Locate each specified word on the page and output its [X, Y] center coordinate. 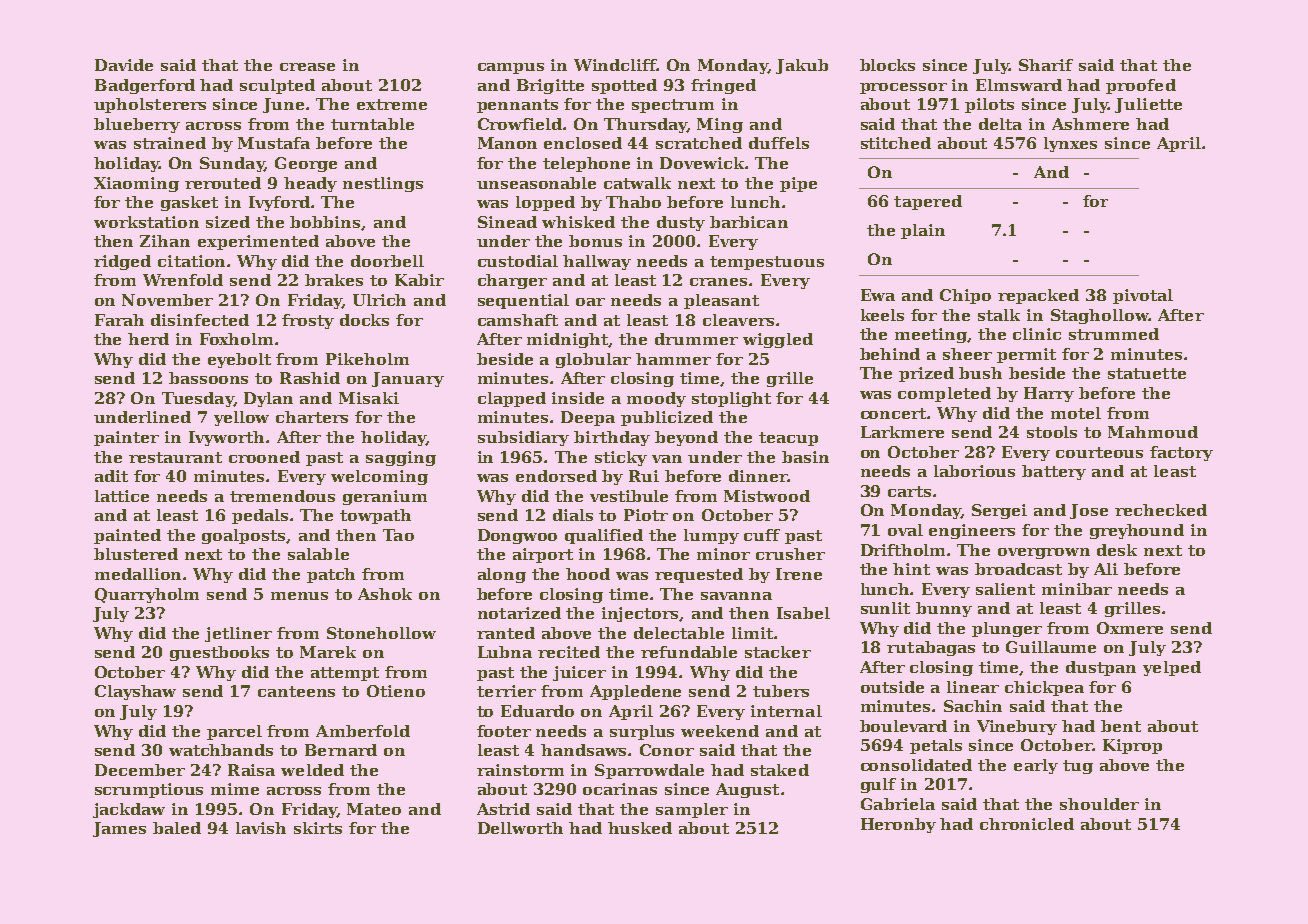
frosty [308, 321]
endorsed [556, 476]
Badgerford [145, 86]
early [1036, 766]
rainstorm [520, 770]
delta [1000, 124]
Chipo [965, 296]
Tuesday [198, 399]
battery [1054, 472]
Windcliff [615, 65]
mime [235, 789]
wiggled [778, 340]
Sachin [973, 706]
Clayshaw [135, 692]
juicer [579, 673]
